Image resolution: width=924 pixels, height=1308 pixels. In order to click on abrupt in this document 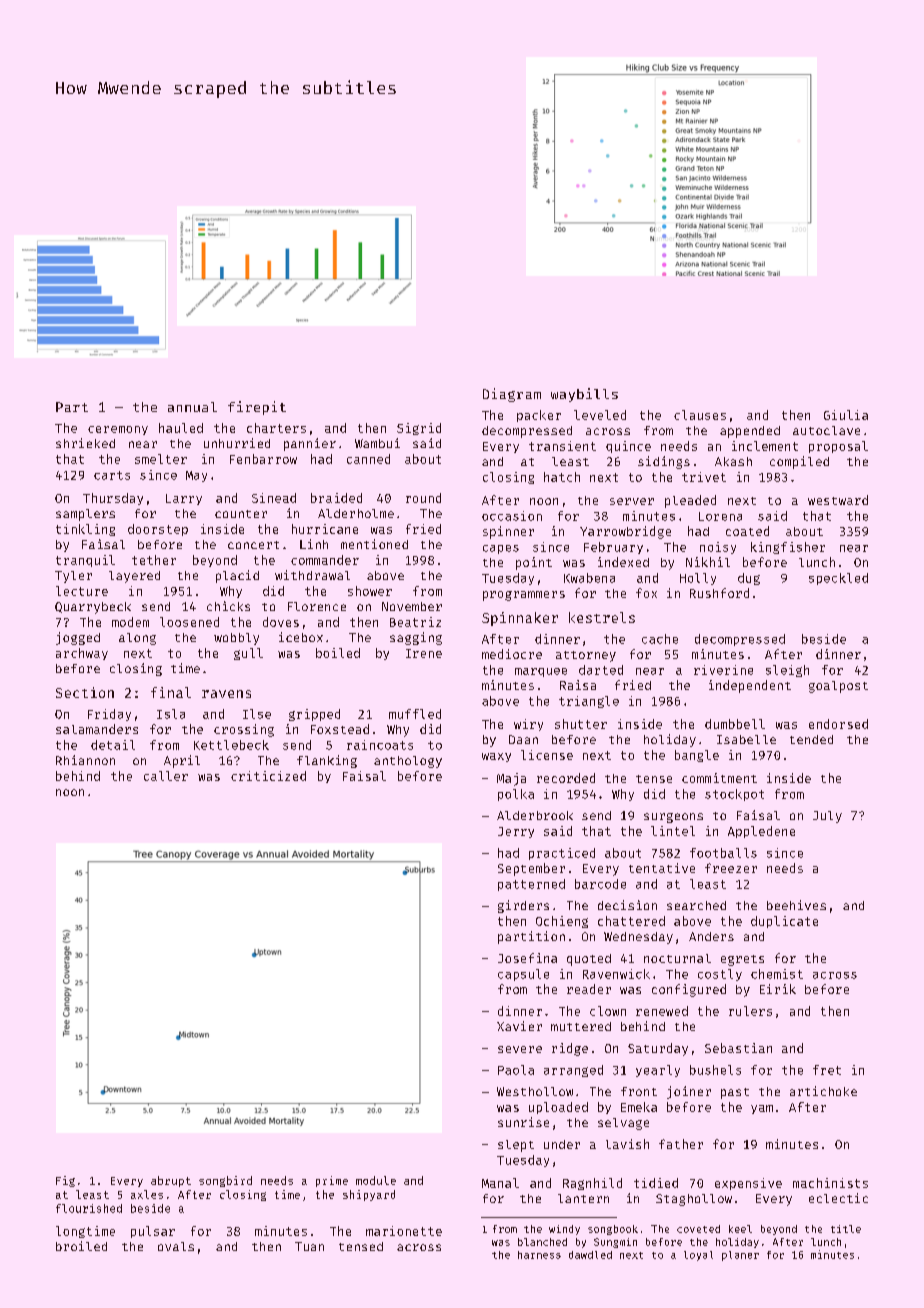, I will do `click(171, 1181)`.
